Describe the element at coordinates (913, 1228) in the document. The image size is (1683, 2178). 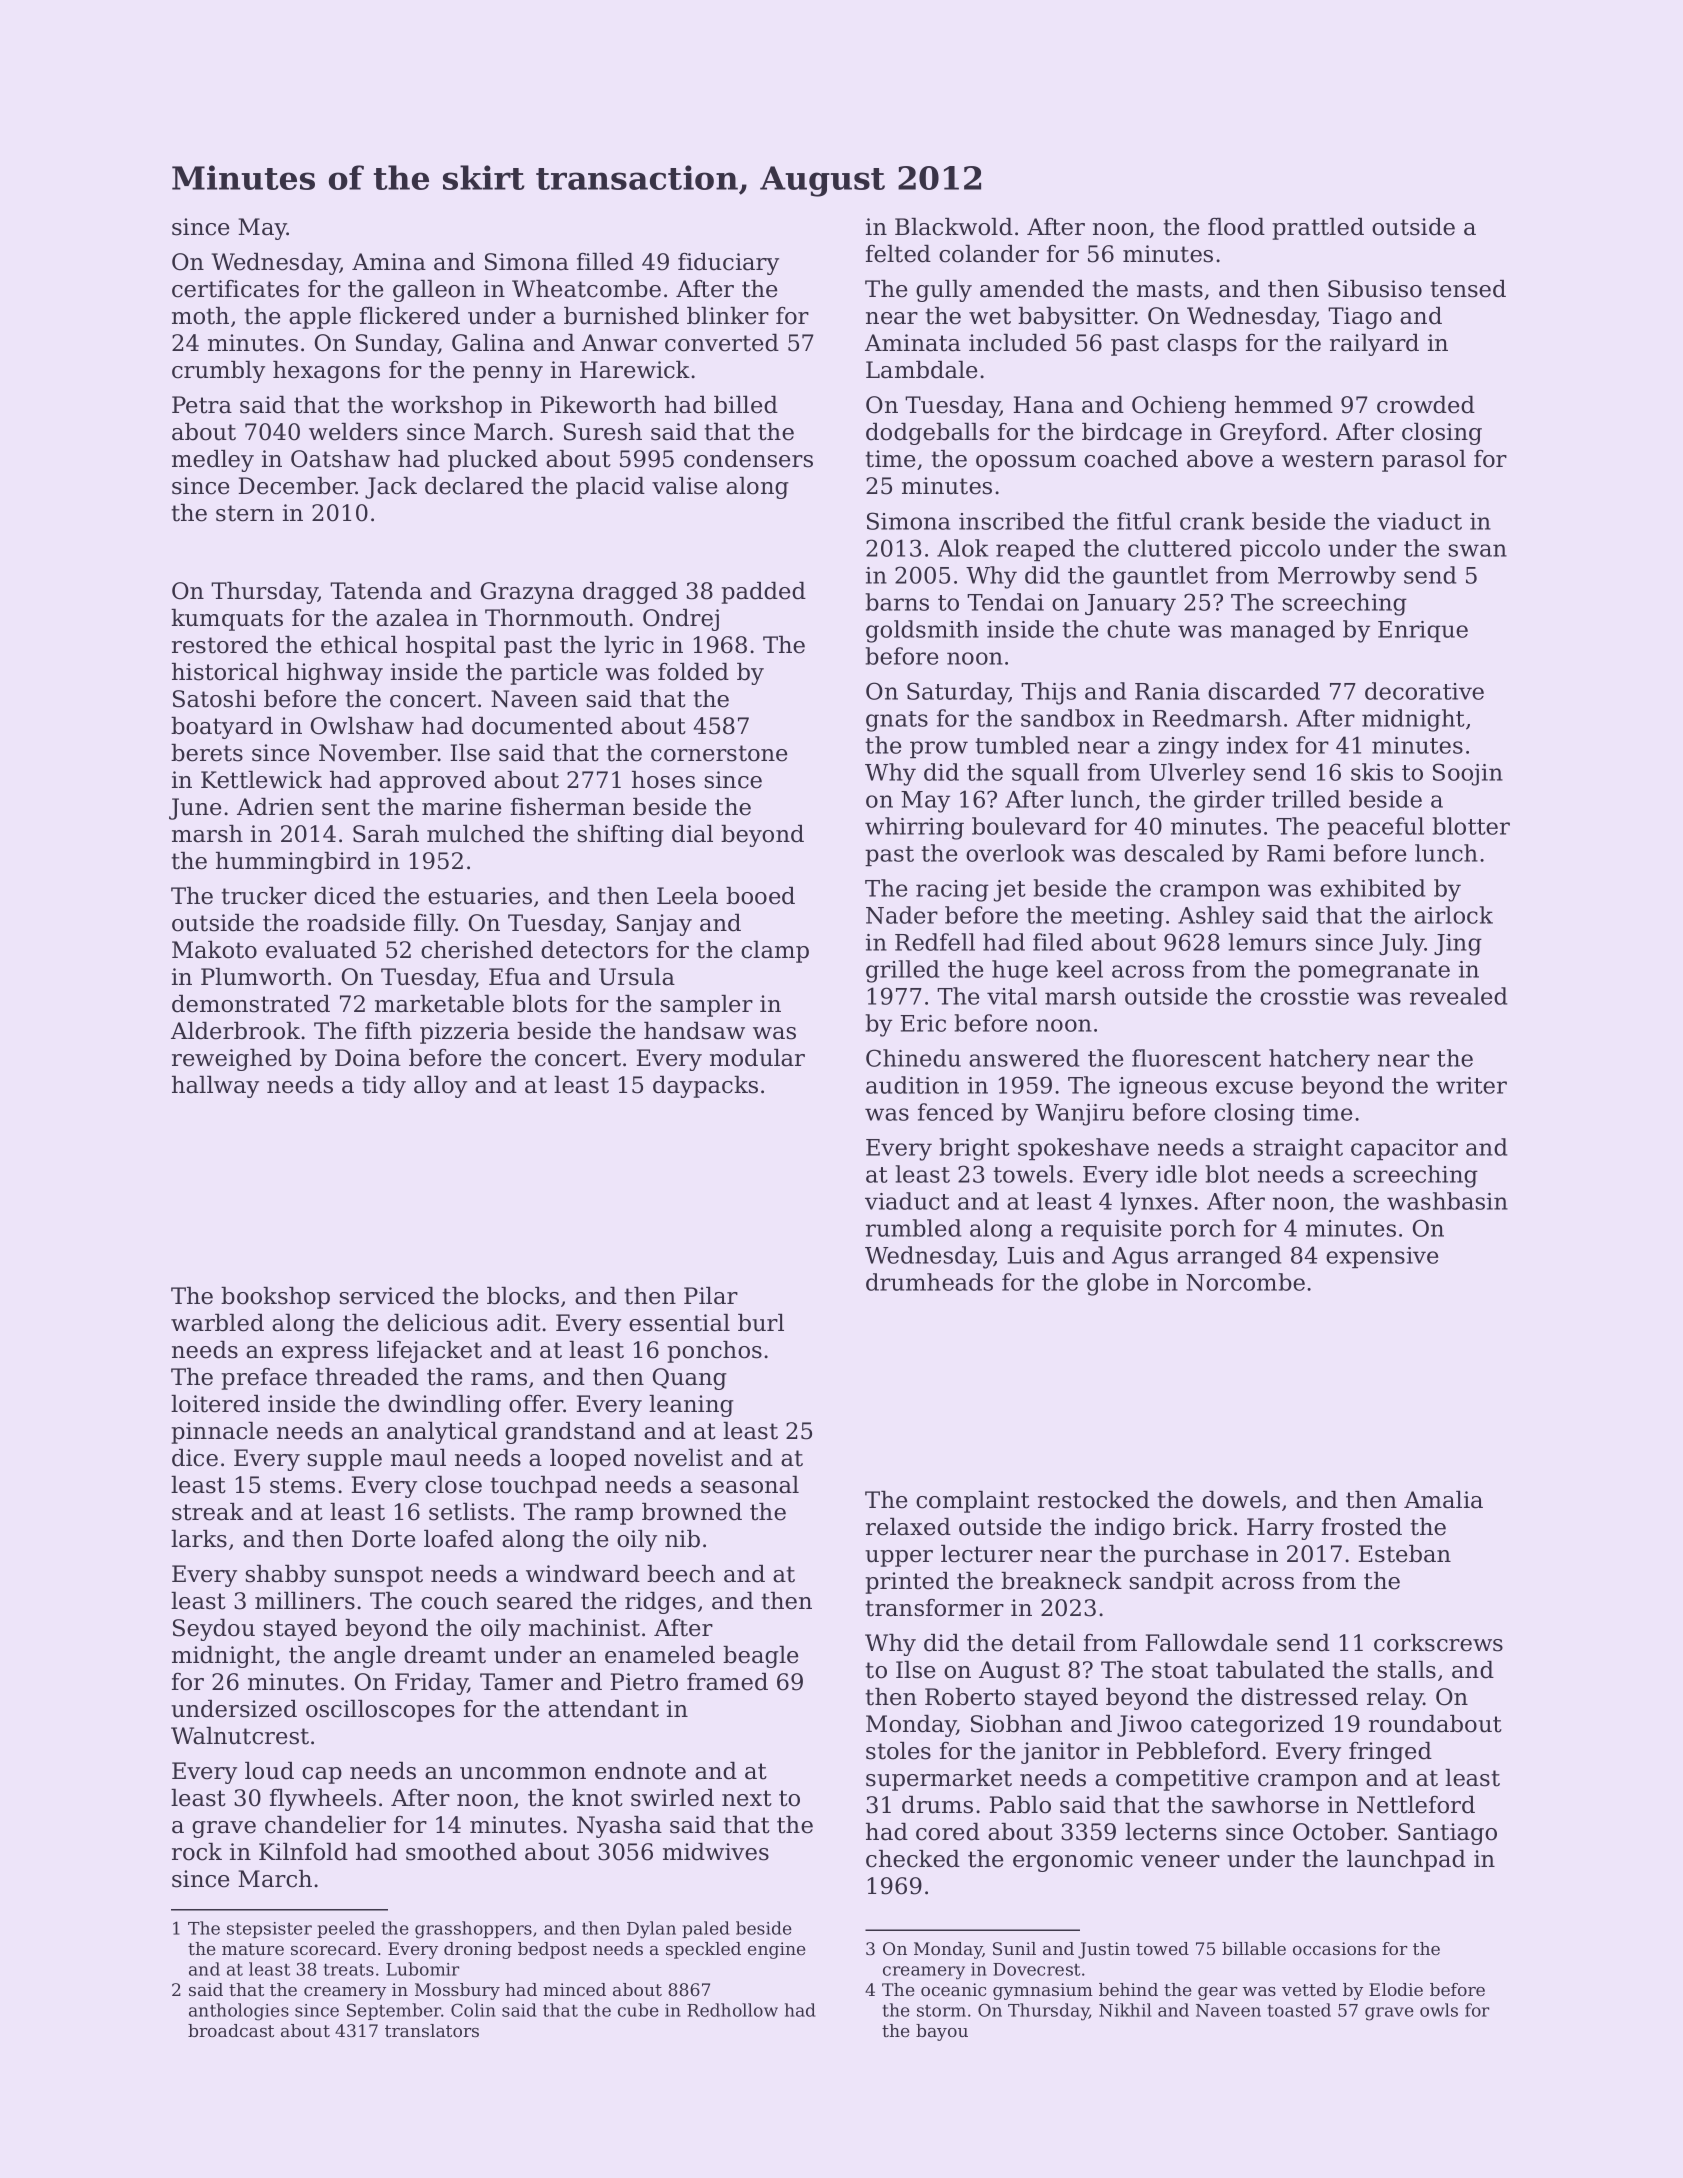
I see `rumbled` at that location.
